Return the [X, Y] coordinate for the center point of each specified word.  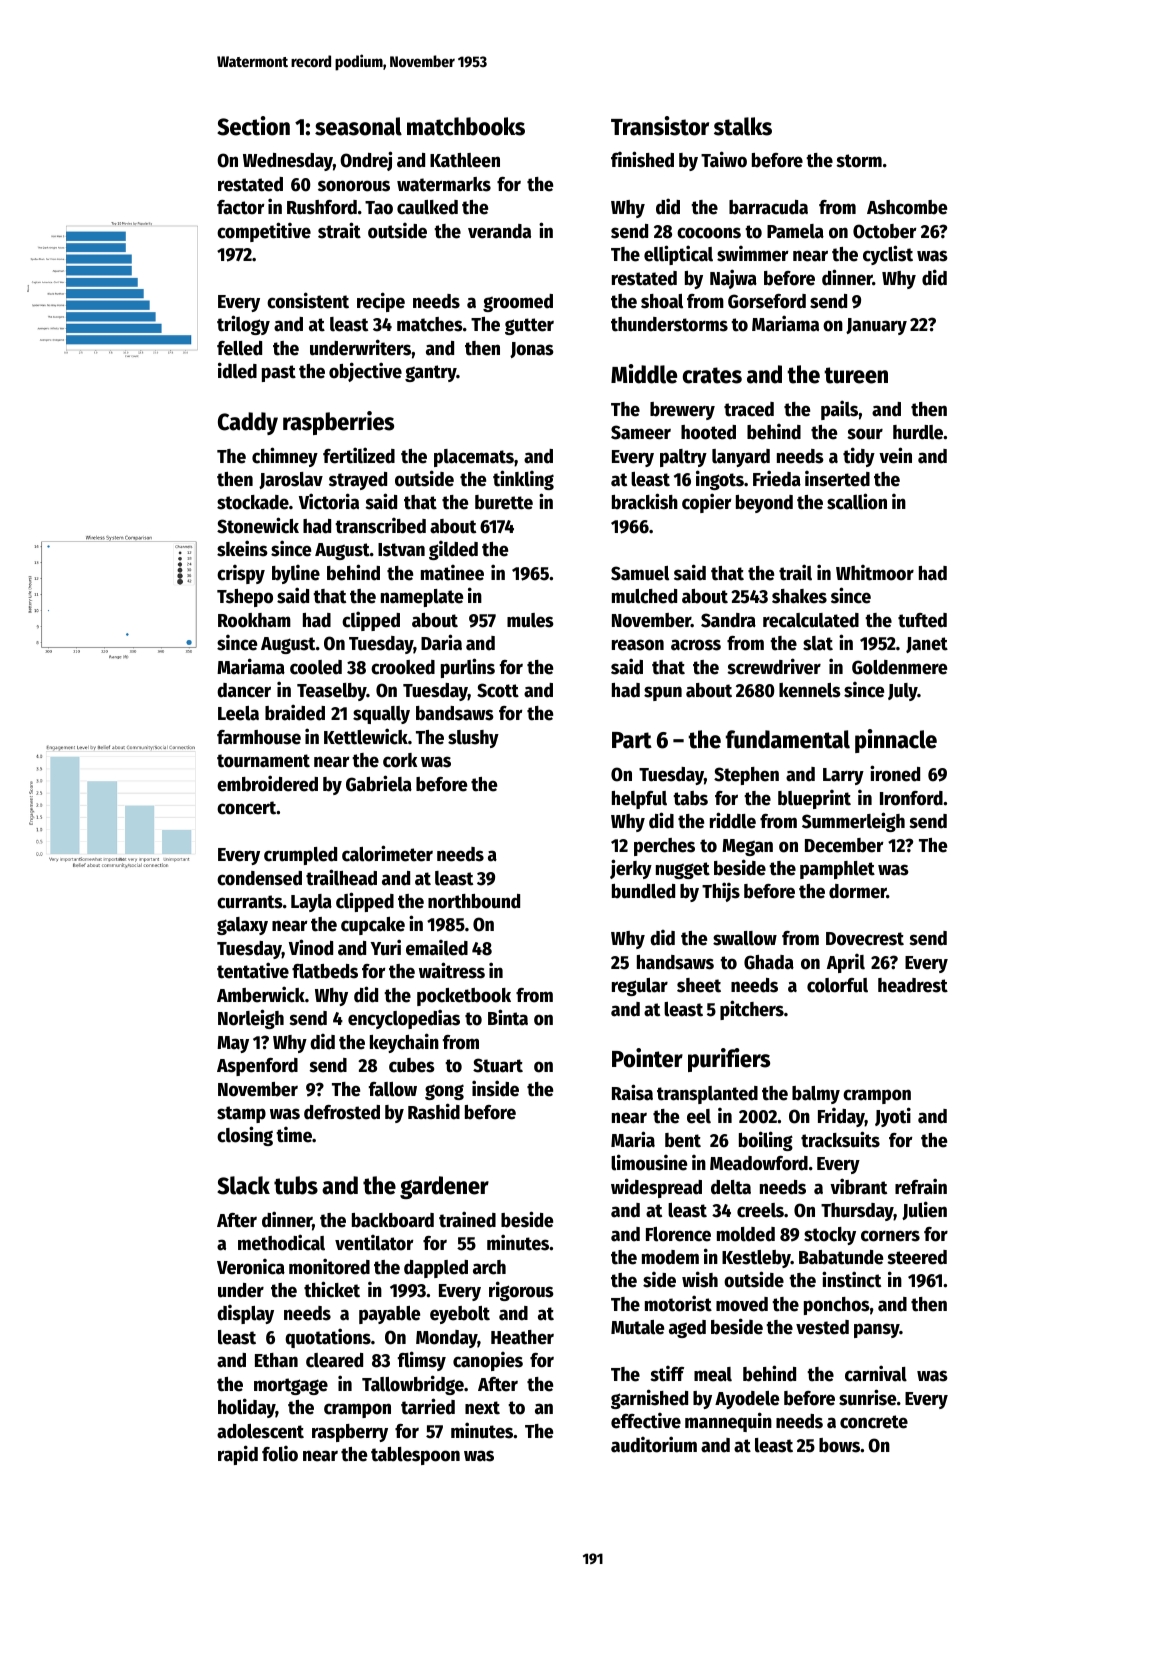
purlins [468, 668]
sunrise [867, 1397]
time [294, 1134]
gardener [444, 1187]
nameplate [422, 598]
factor [240, 207]
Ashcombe [907, 207]
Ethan [276, 1360]
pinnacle [896, 741]
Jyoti [893, 1117]
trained [467, 1219]
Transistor [660, 126]
